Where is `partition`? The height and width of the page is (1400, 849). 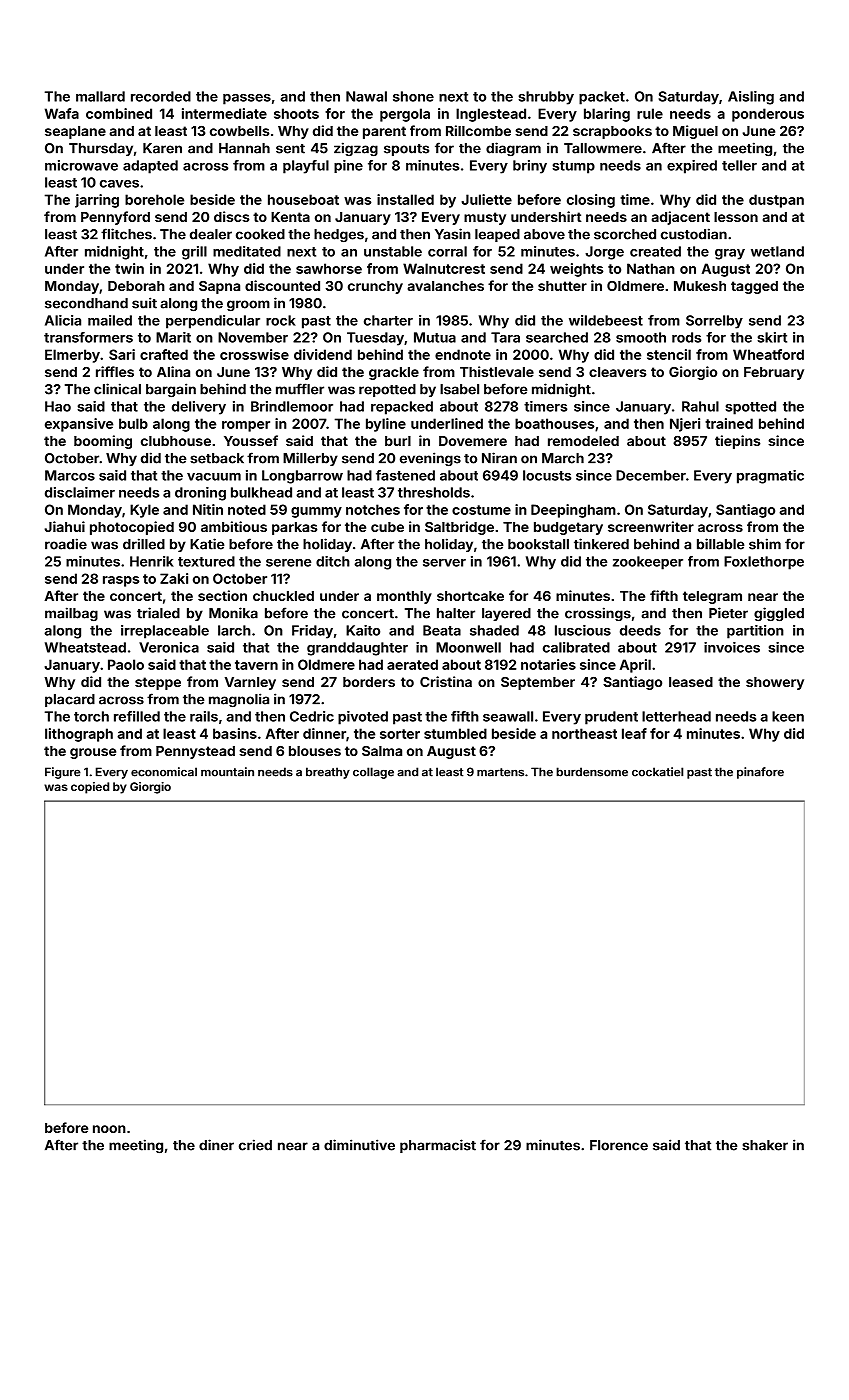
partition is located at coordinates (755, 632).
